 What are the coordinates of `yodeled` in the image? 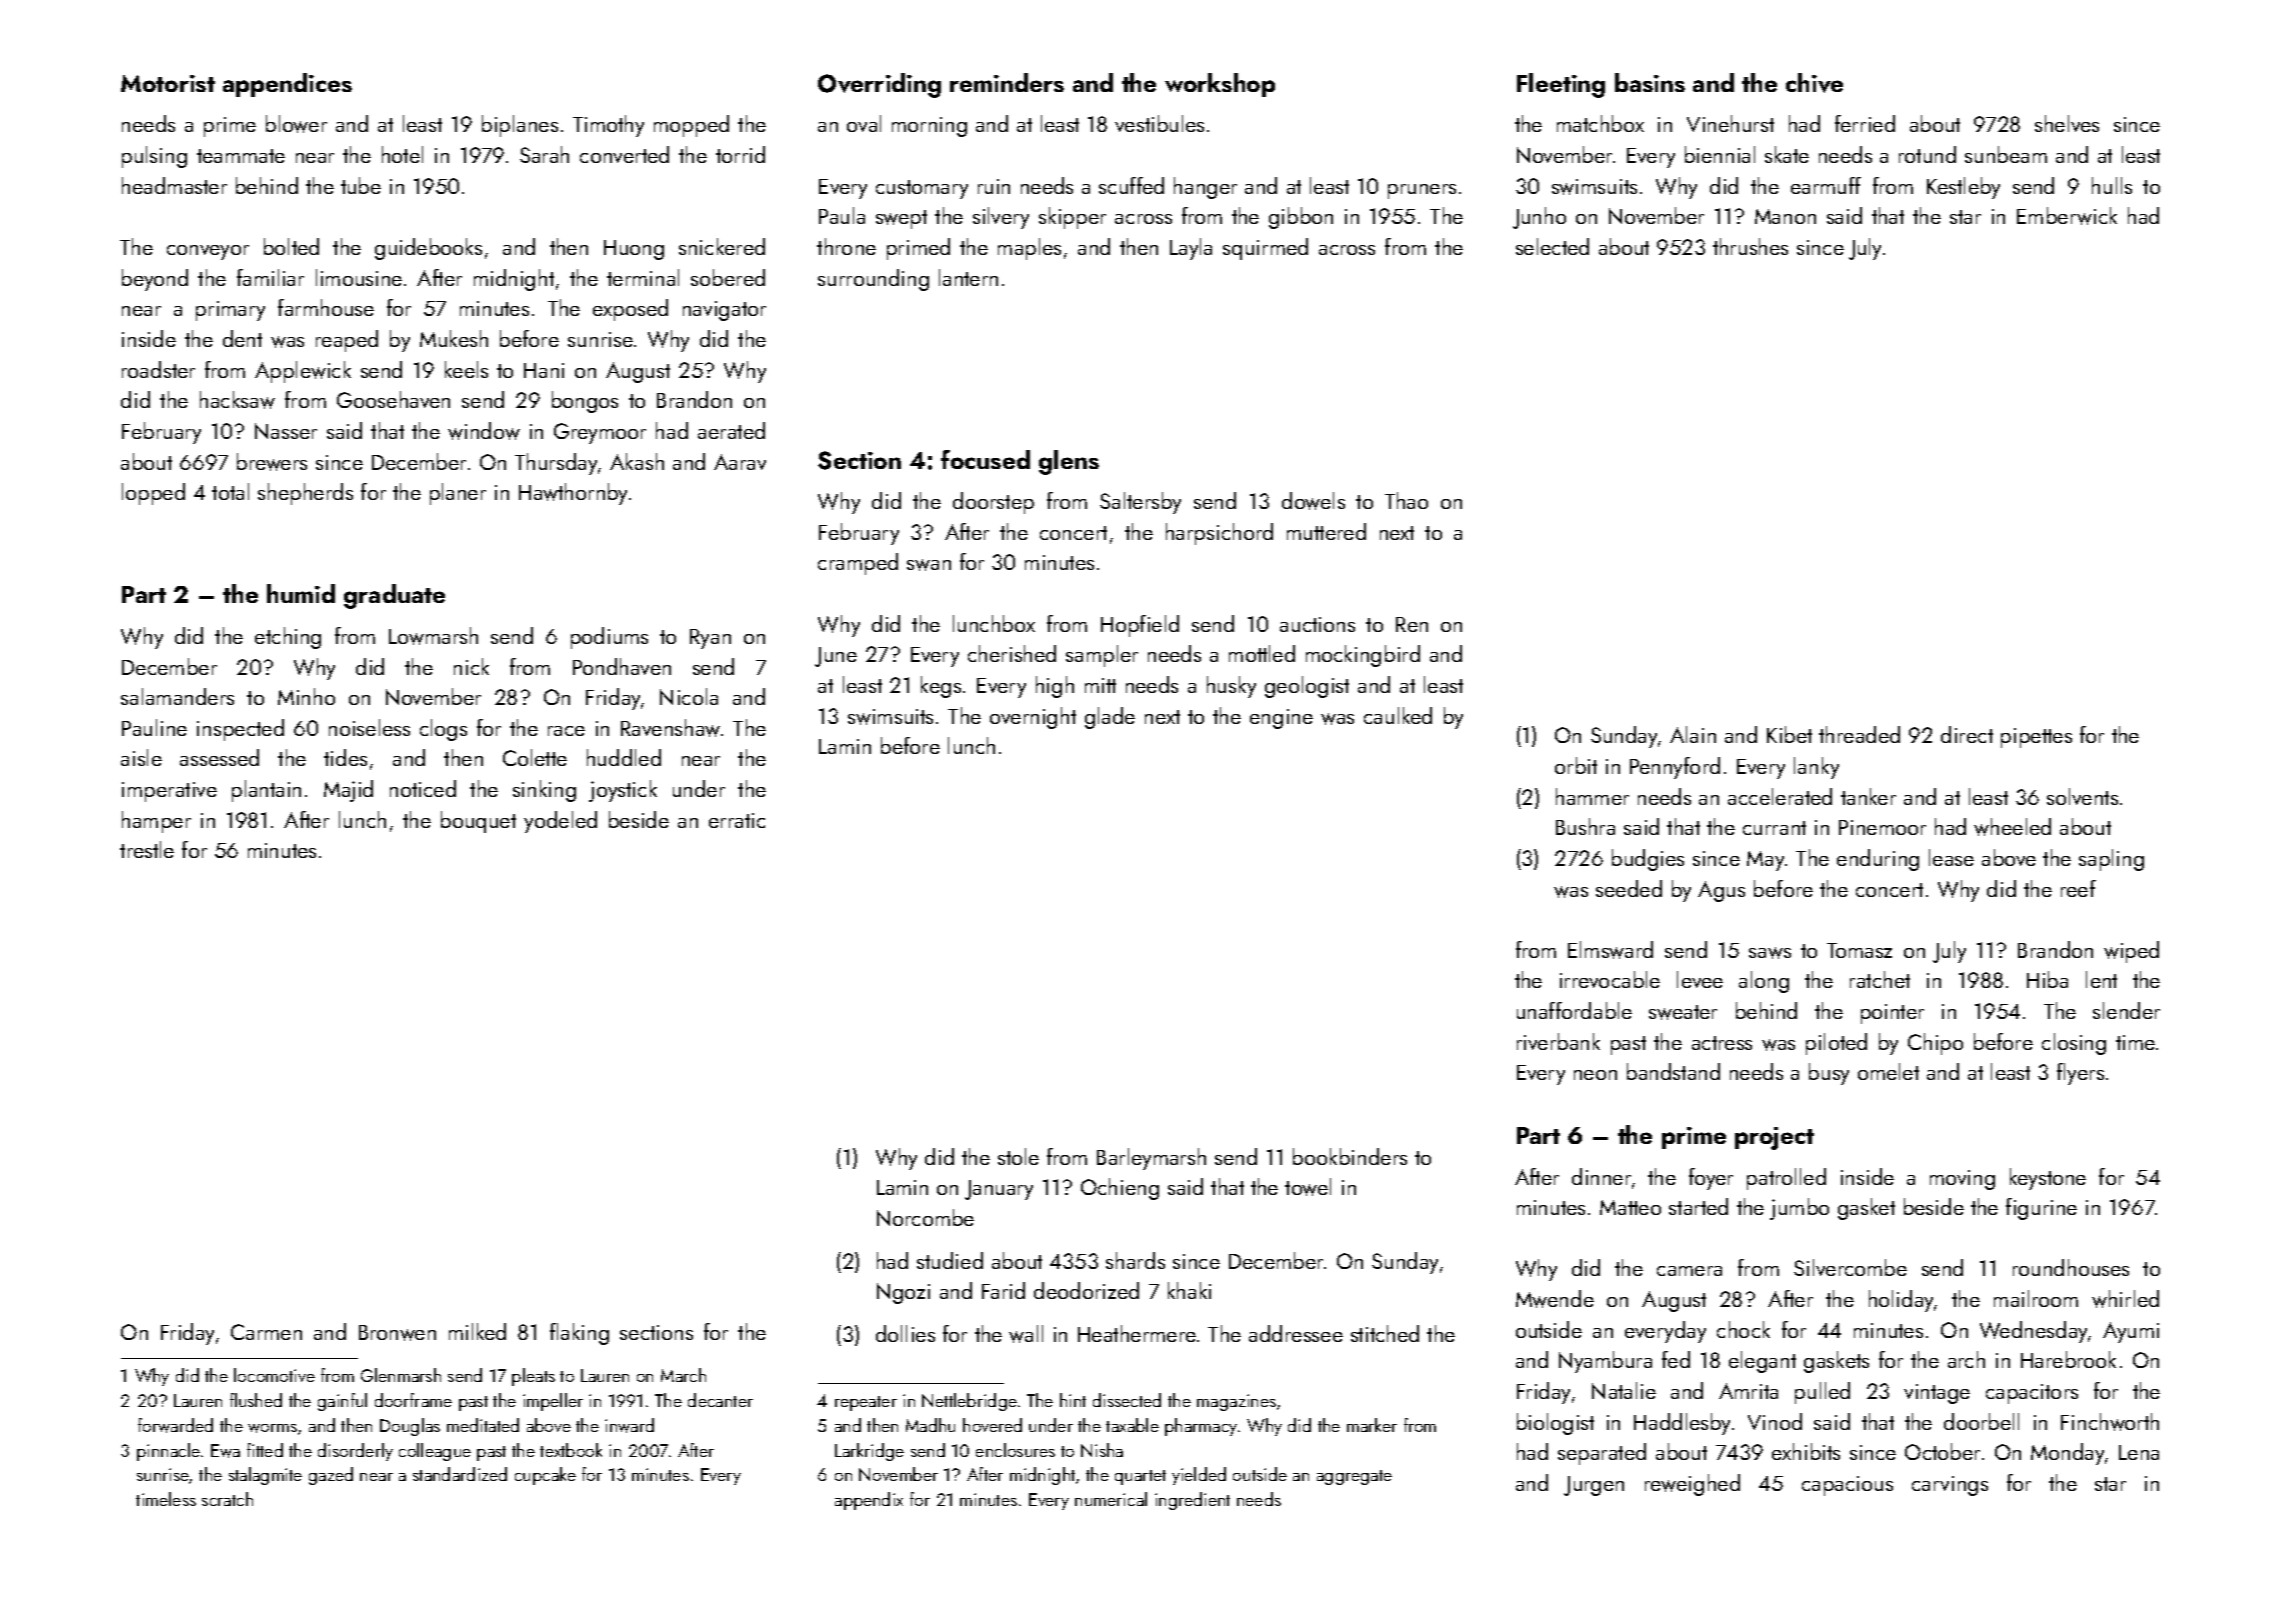 It's located at (560, 822).
